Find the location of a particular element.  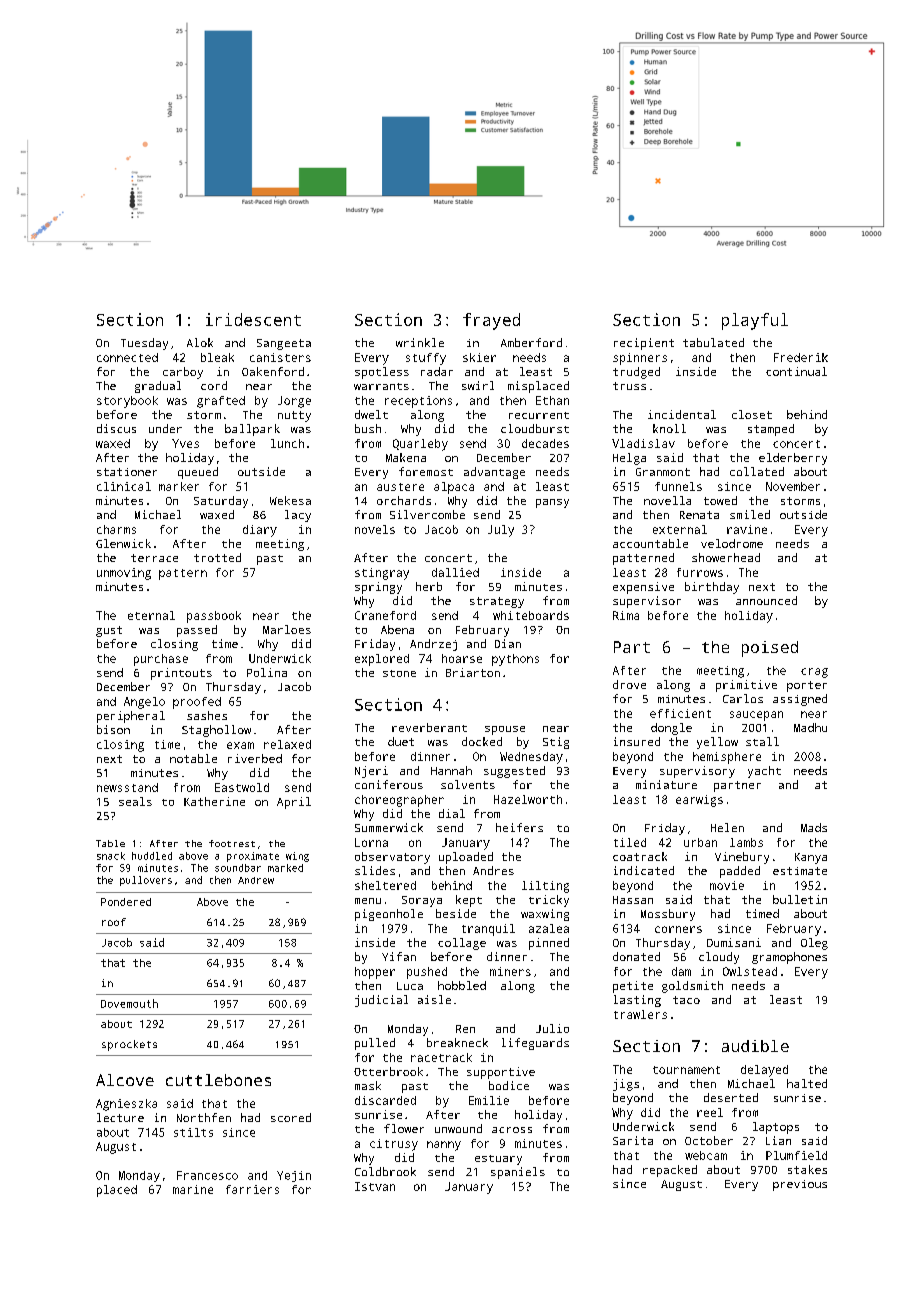

tricky is located at coordinates (549, 901).
